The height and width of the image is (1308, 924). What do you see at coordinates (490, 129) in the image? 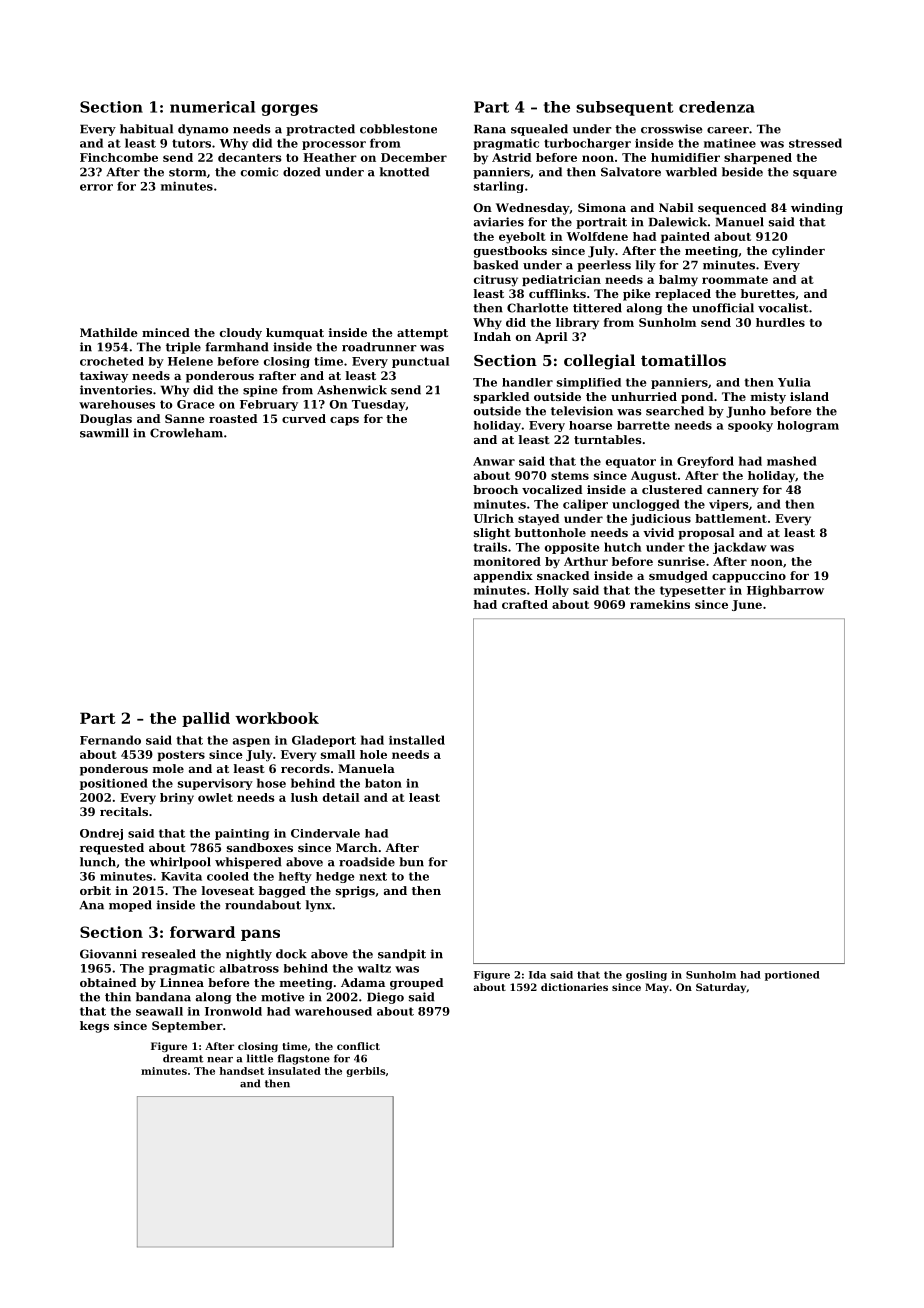
I see `Rana` at bounding box center [490, 129].
